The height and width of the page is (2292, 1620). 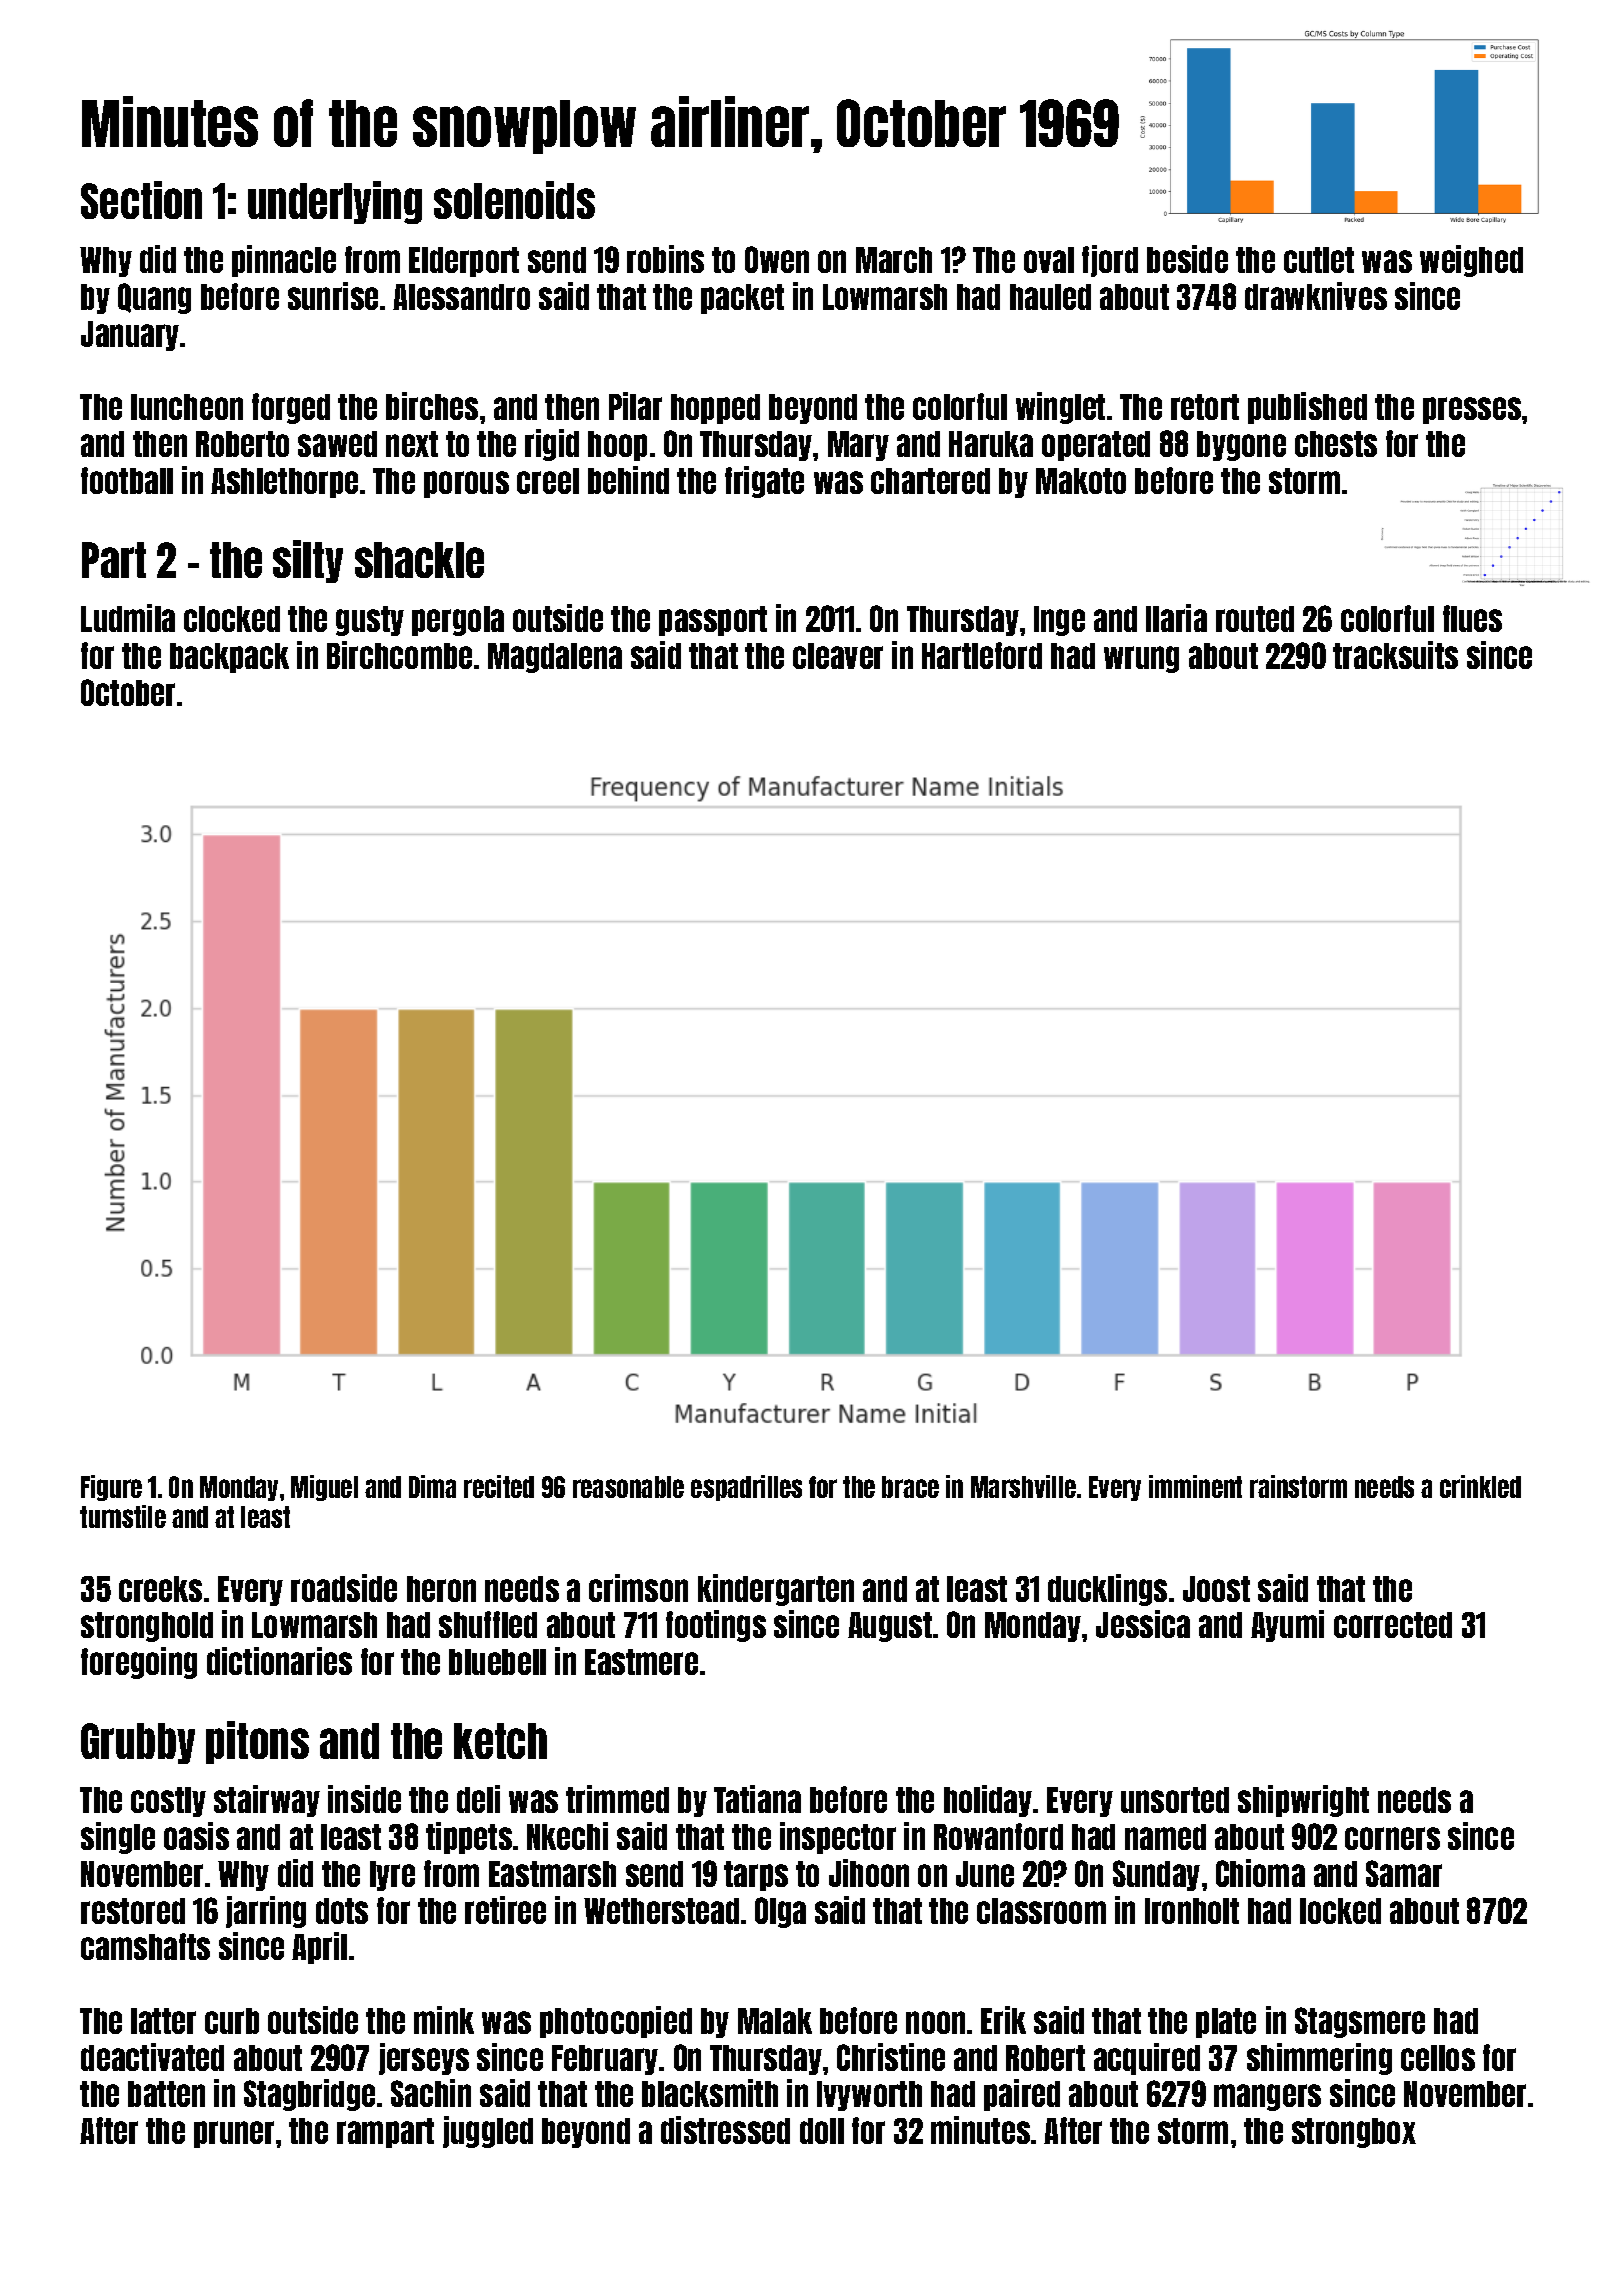 I want to click on solenoids, so click(x=514, y=200).
